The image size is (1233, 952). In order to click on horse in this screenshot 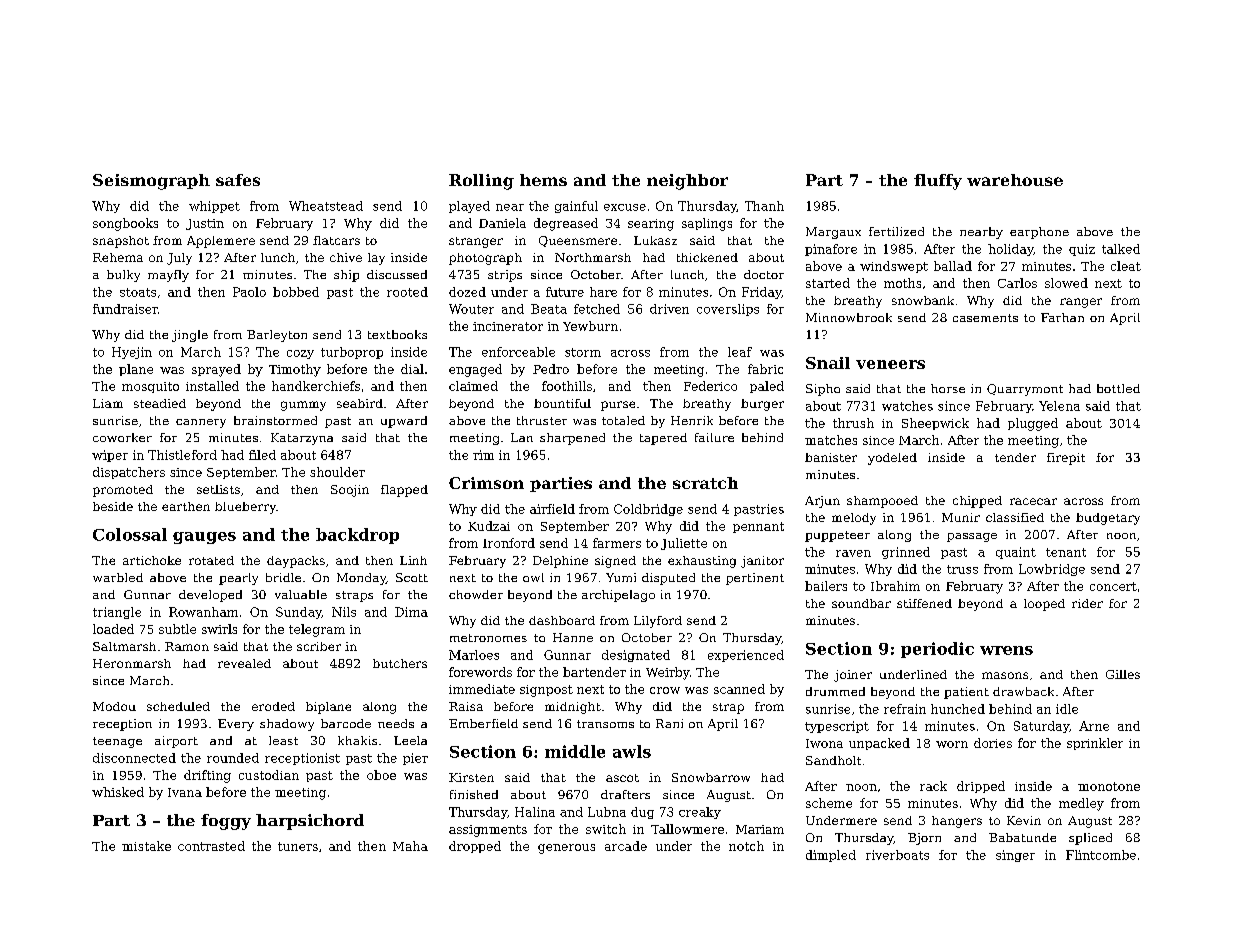, I will do `click(948, 388)`.
